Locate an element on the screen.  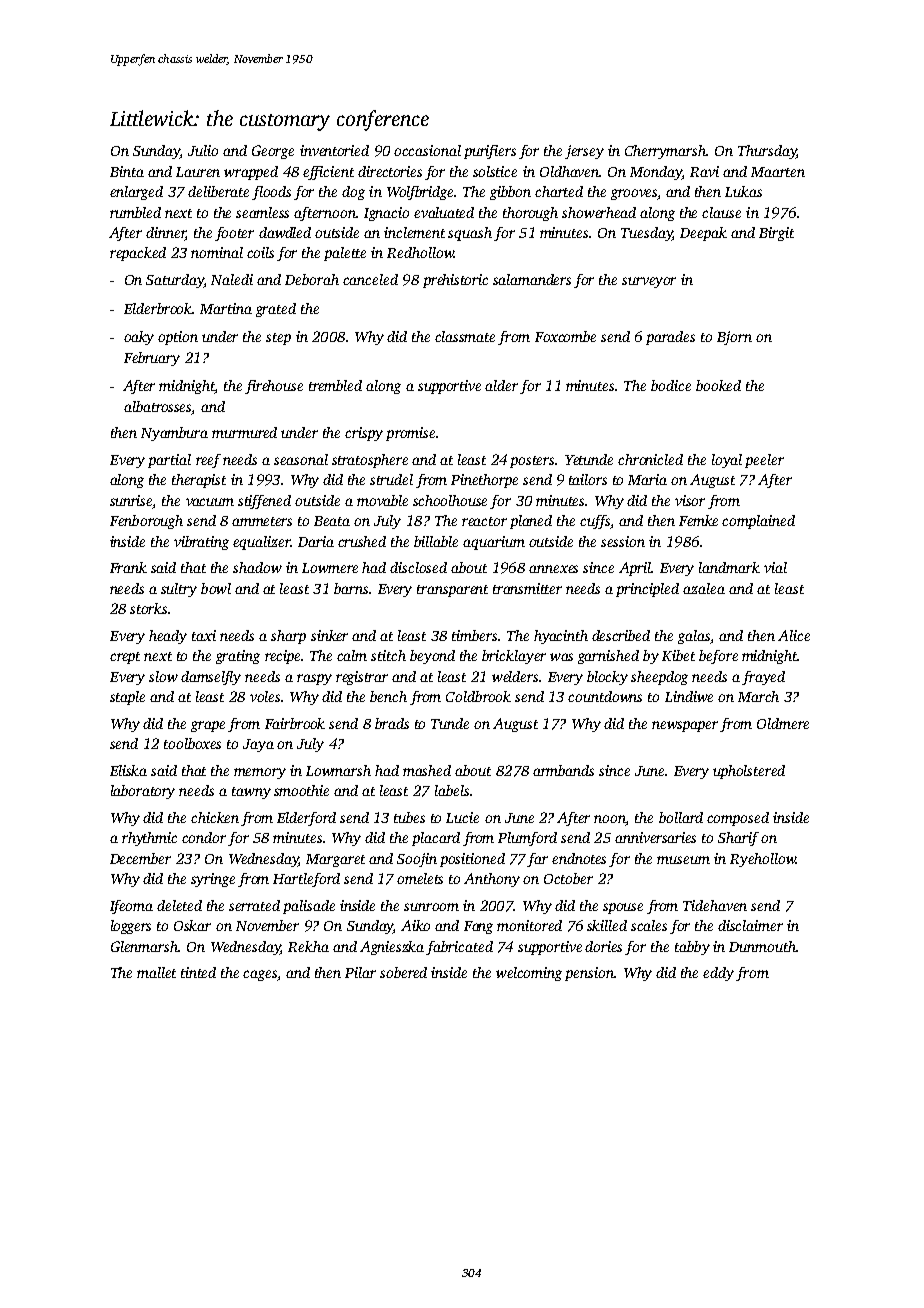
Cherrymarsh is located at coordinates (665, 152).
